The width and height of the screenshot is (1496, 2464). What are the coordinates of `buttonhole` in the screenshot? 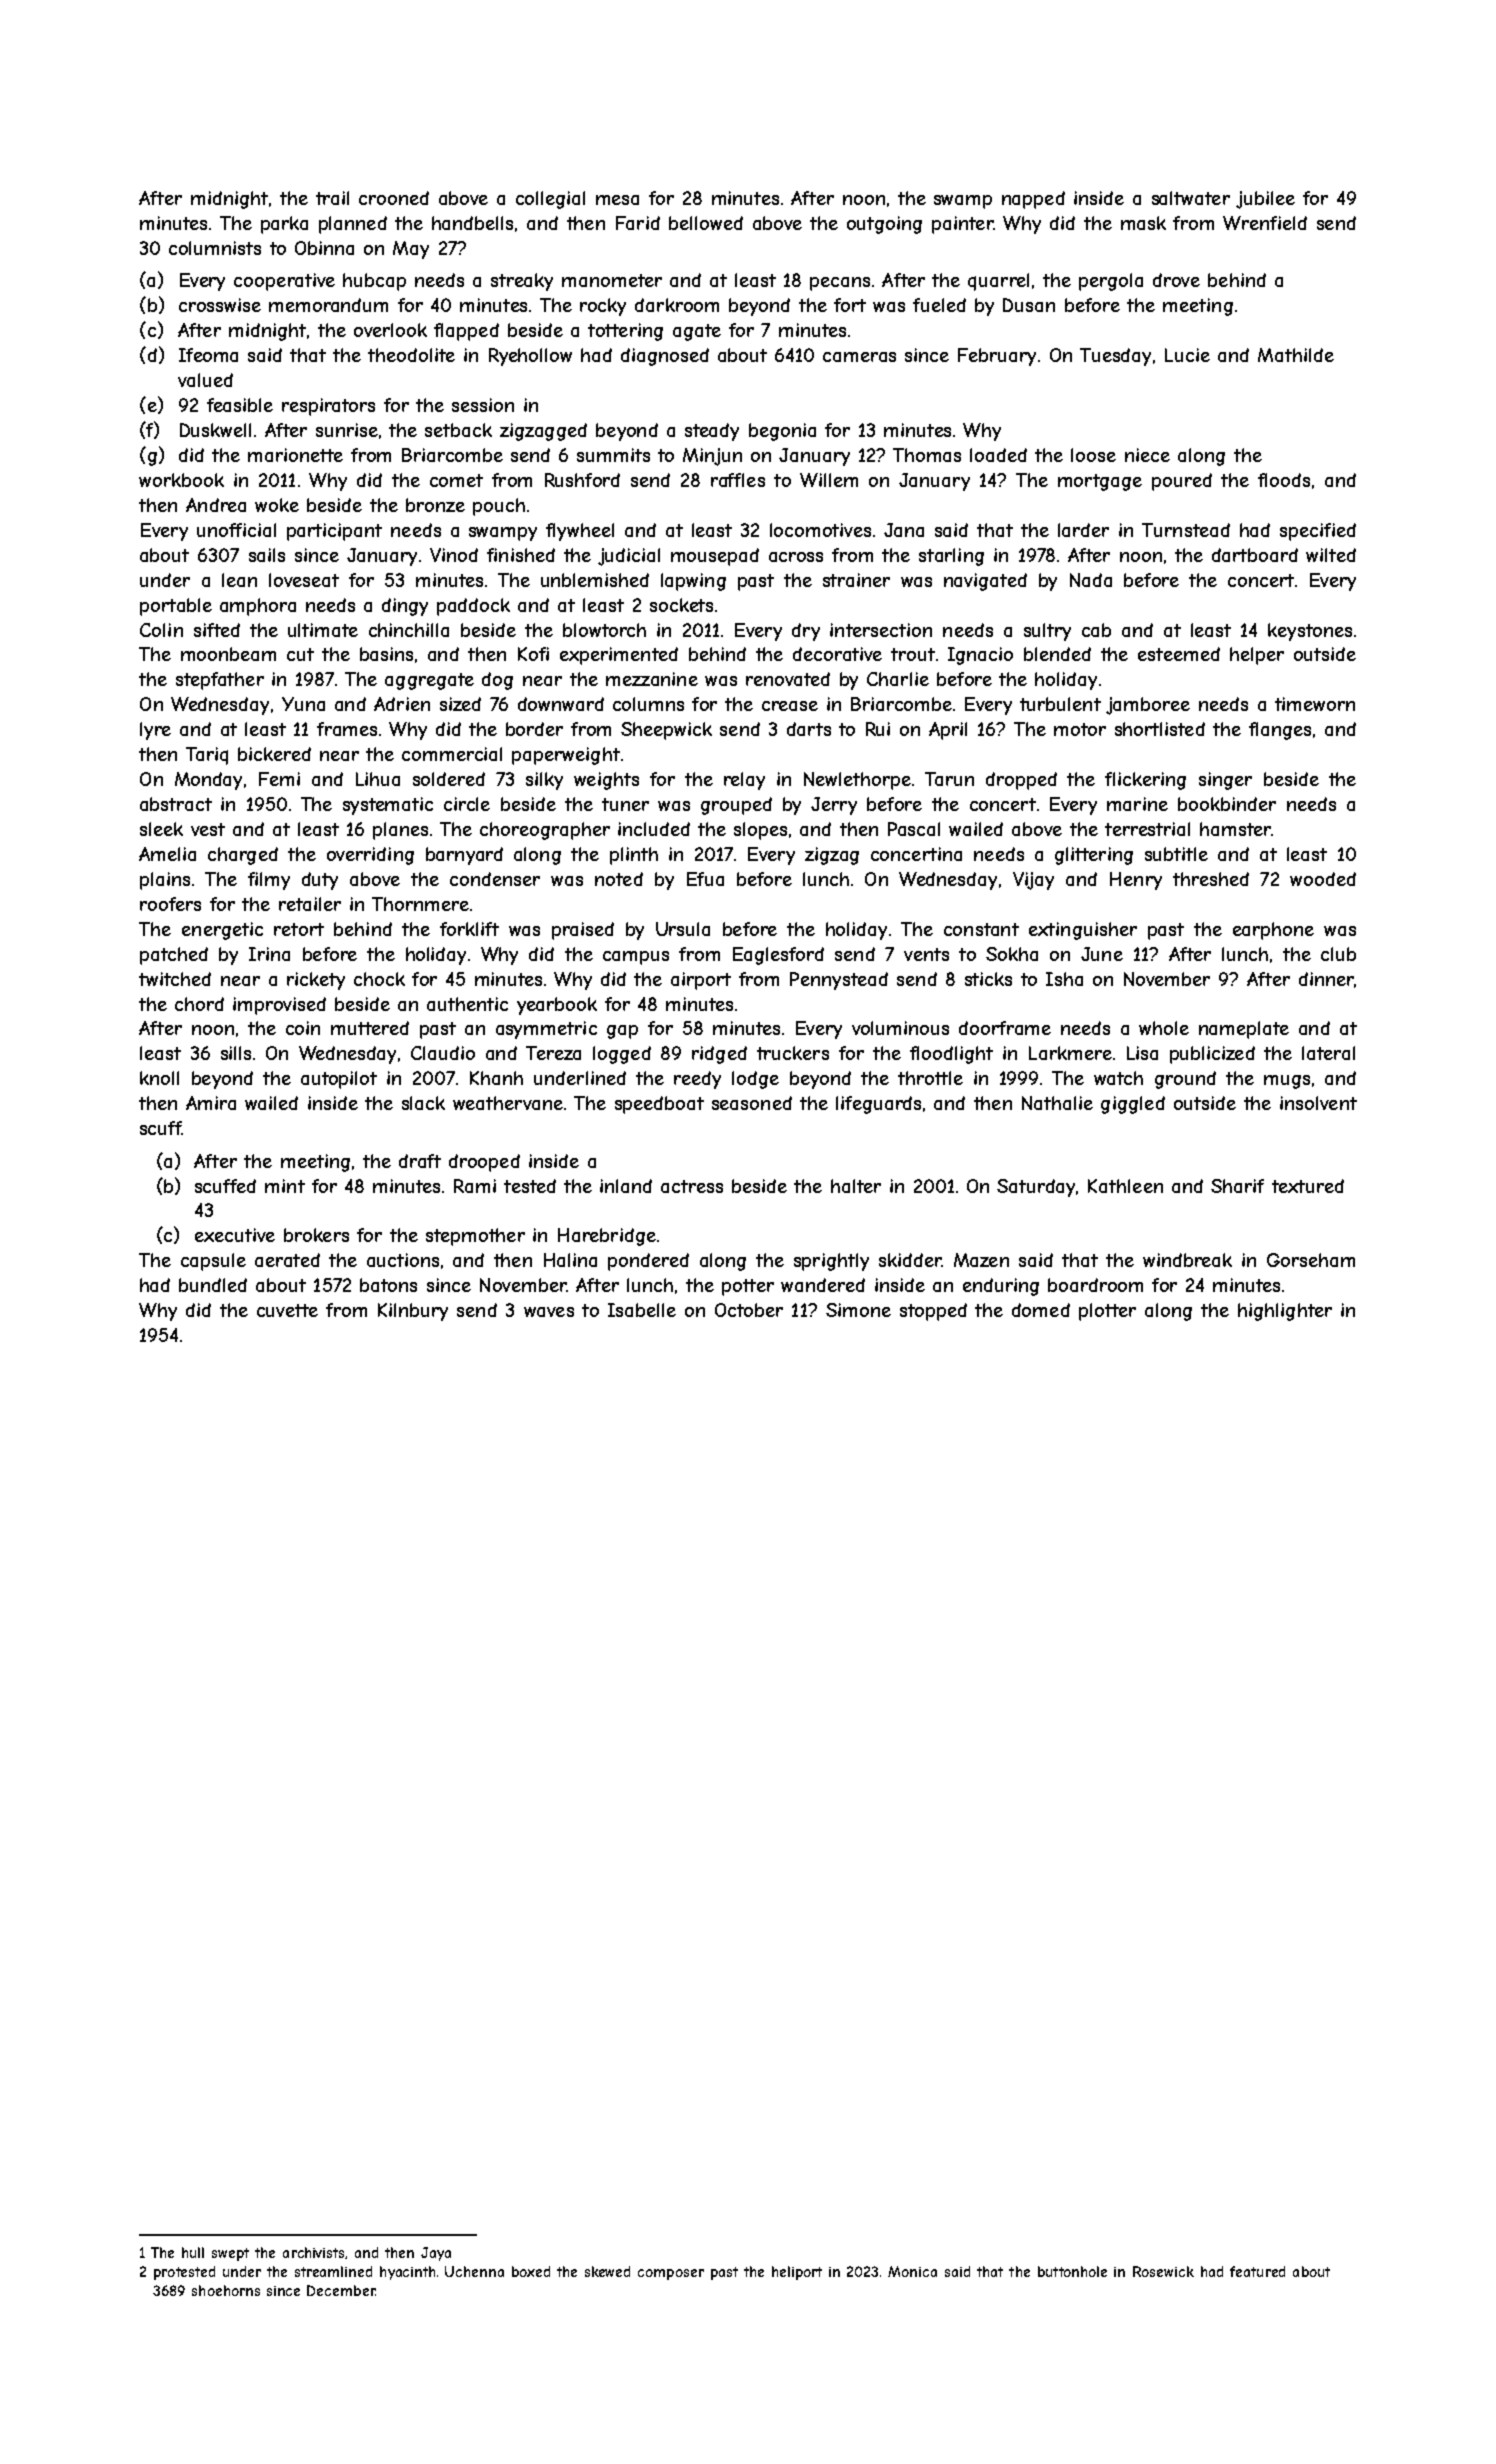 It's located at (1072, 2271).
